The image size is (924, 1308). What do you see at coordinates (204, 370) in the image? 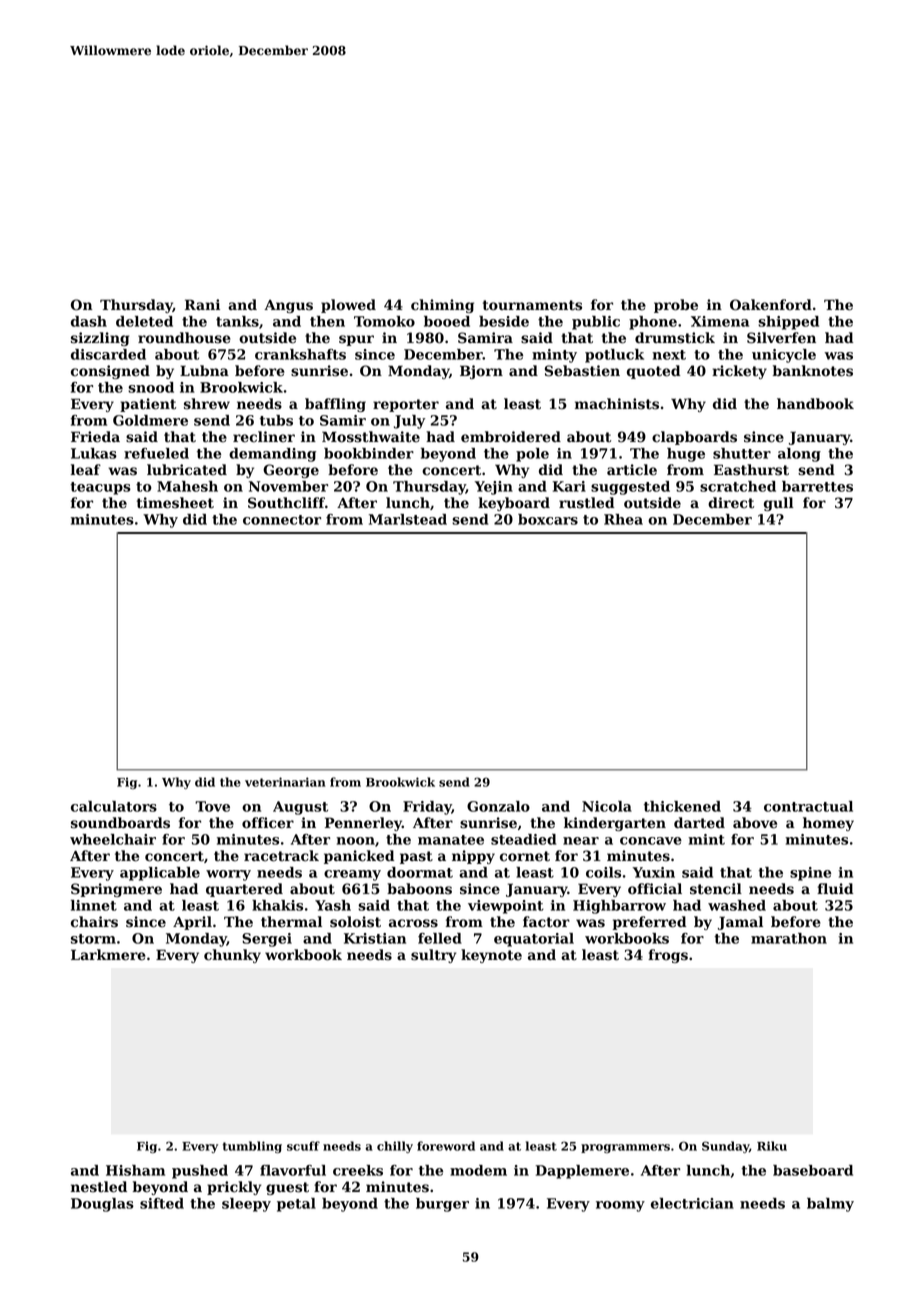
I see `Lubna` at bounding box center [204, 370].
